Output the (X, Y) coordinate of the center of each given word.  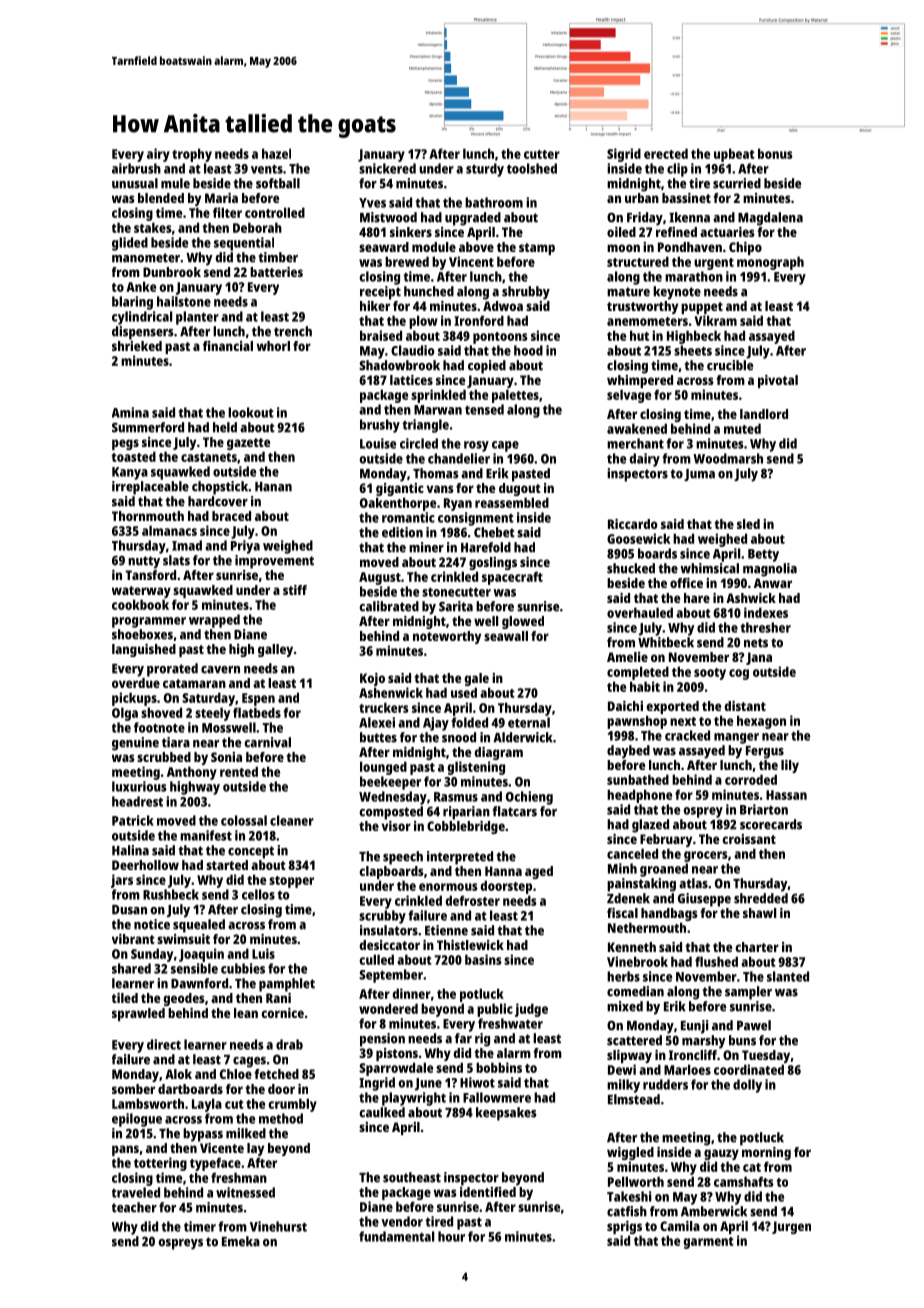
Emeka (241, 1241)
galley (275, 650)
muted (742, 428)
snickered (387, 168)
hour (451, 1236)
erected (666, 153)
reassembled (512, 502)
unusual (135, 183)
